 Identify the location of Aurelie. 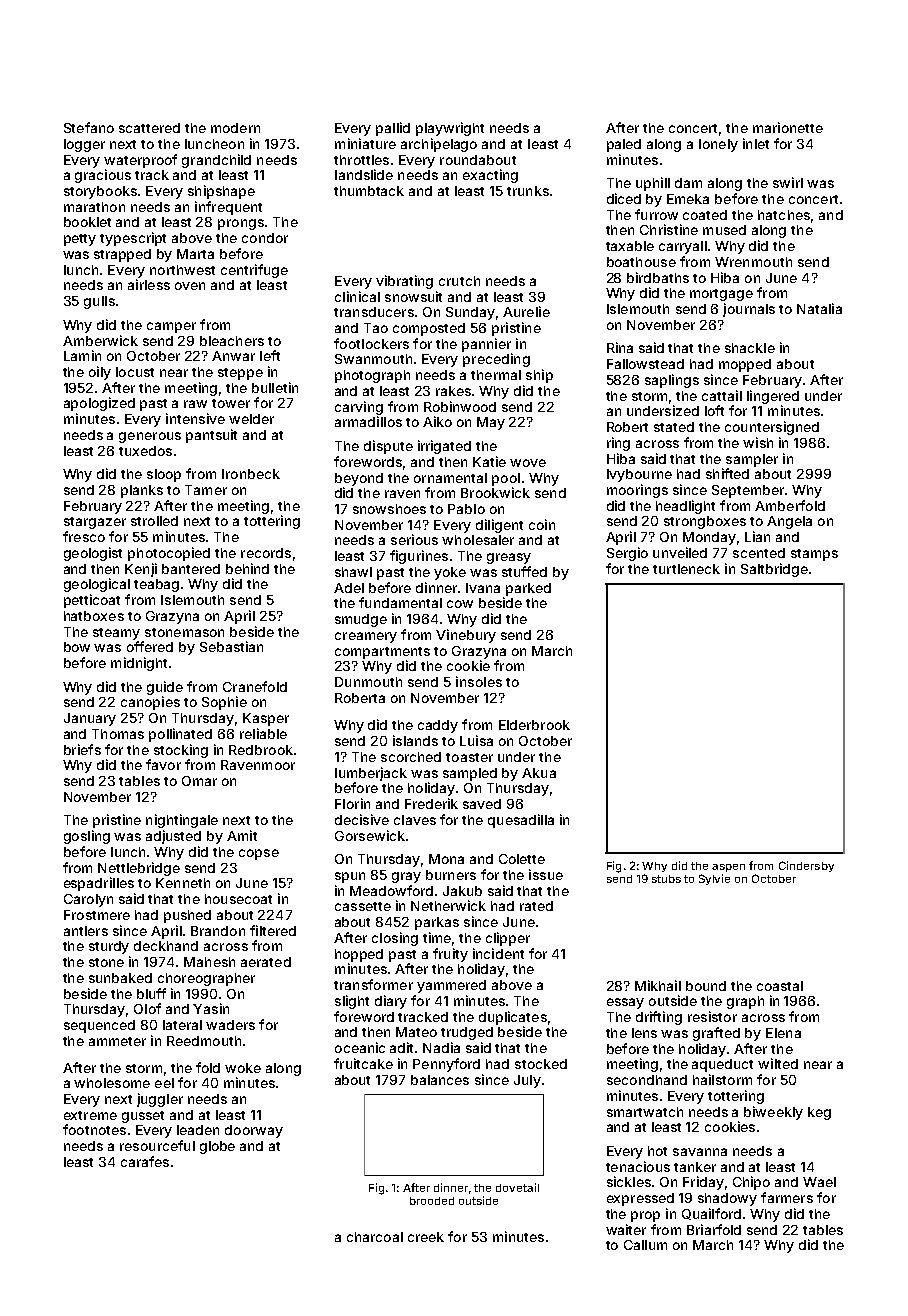
(526, 311).
